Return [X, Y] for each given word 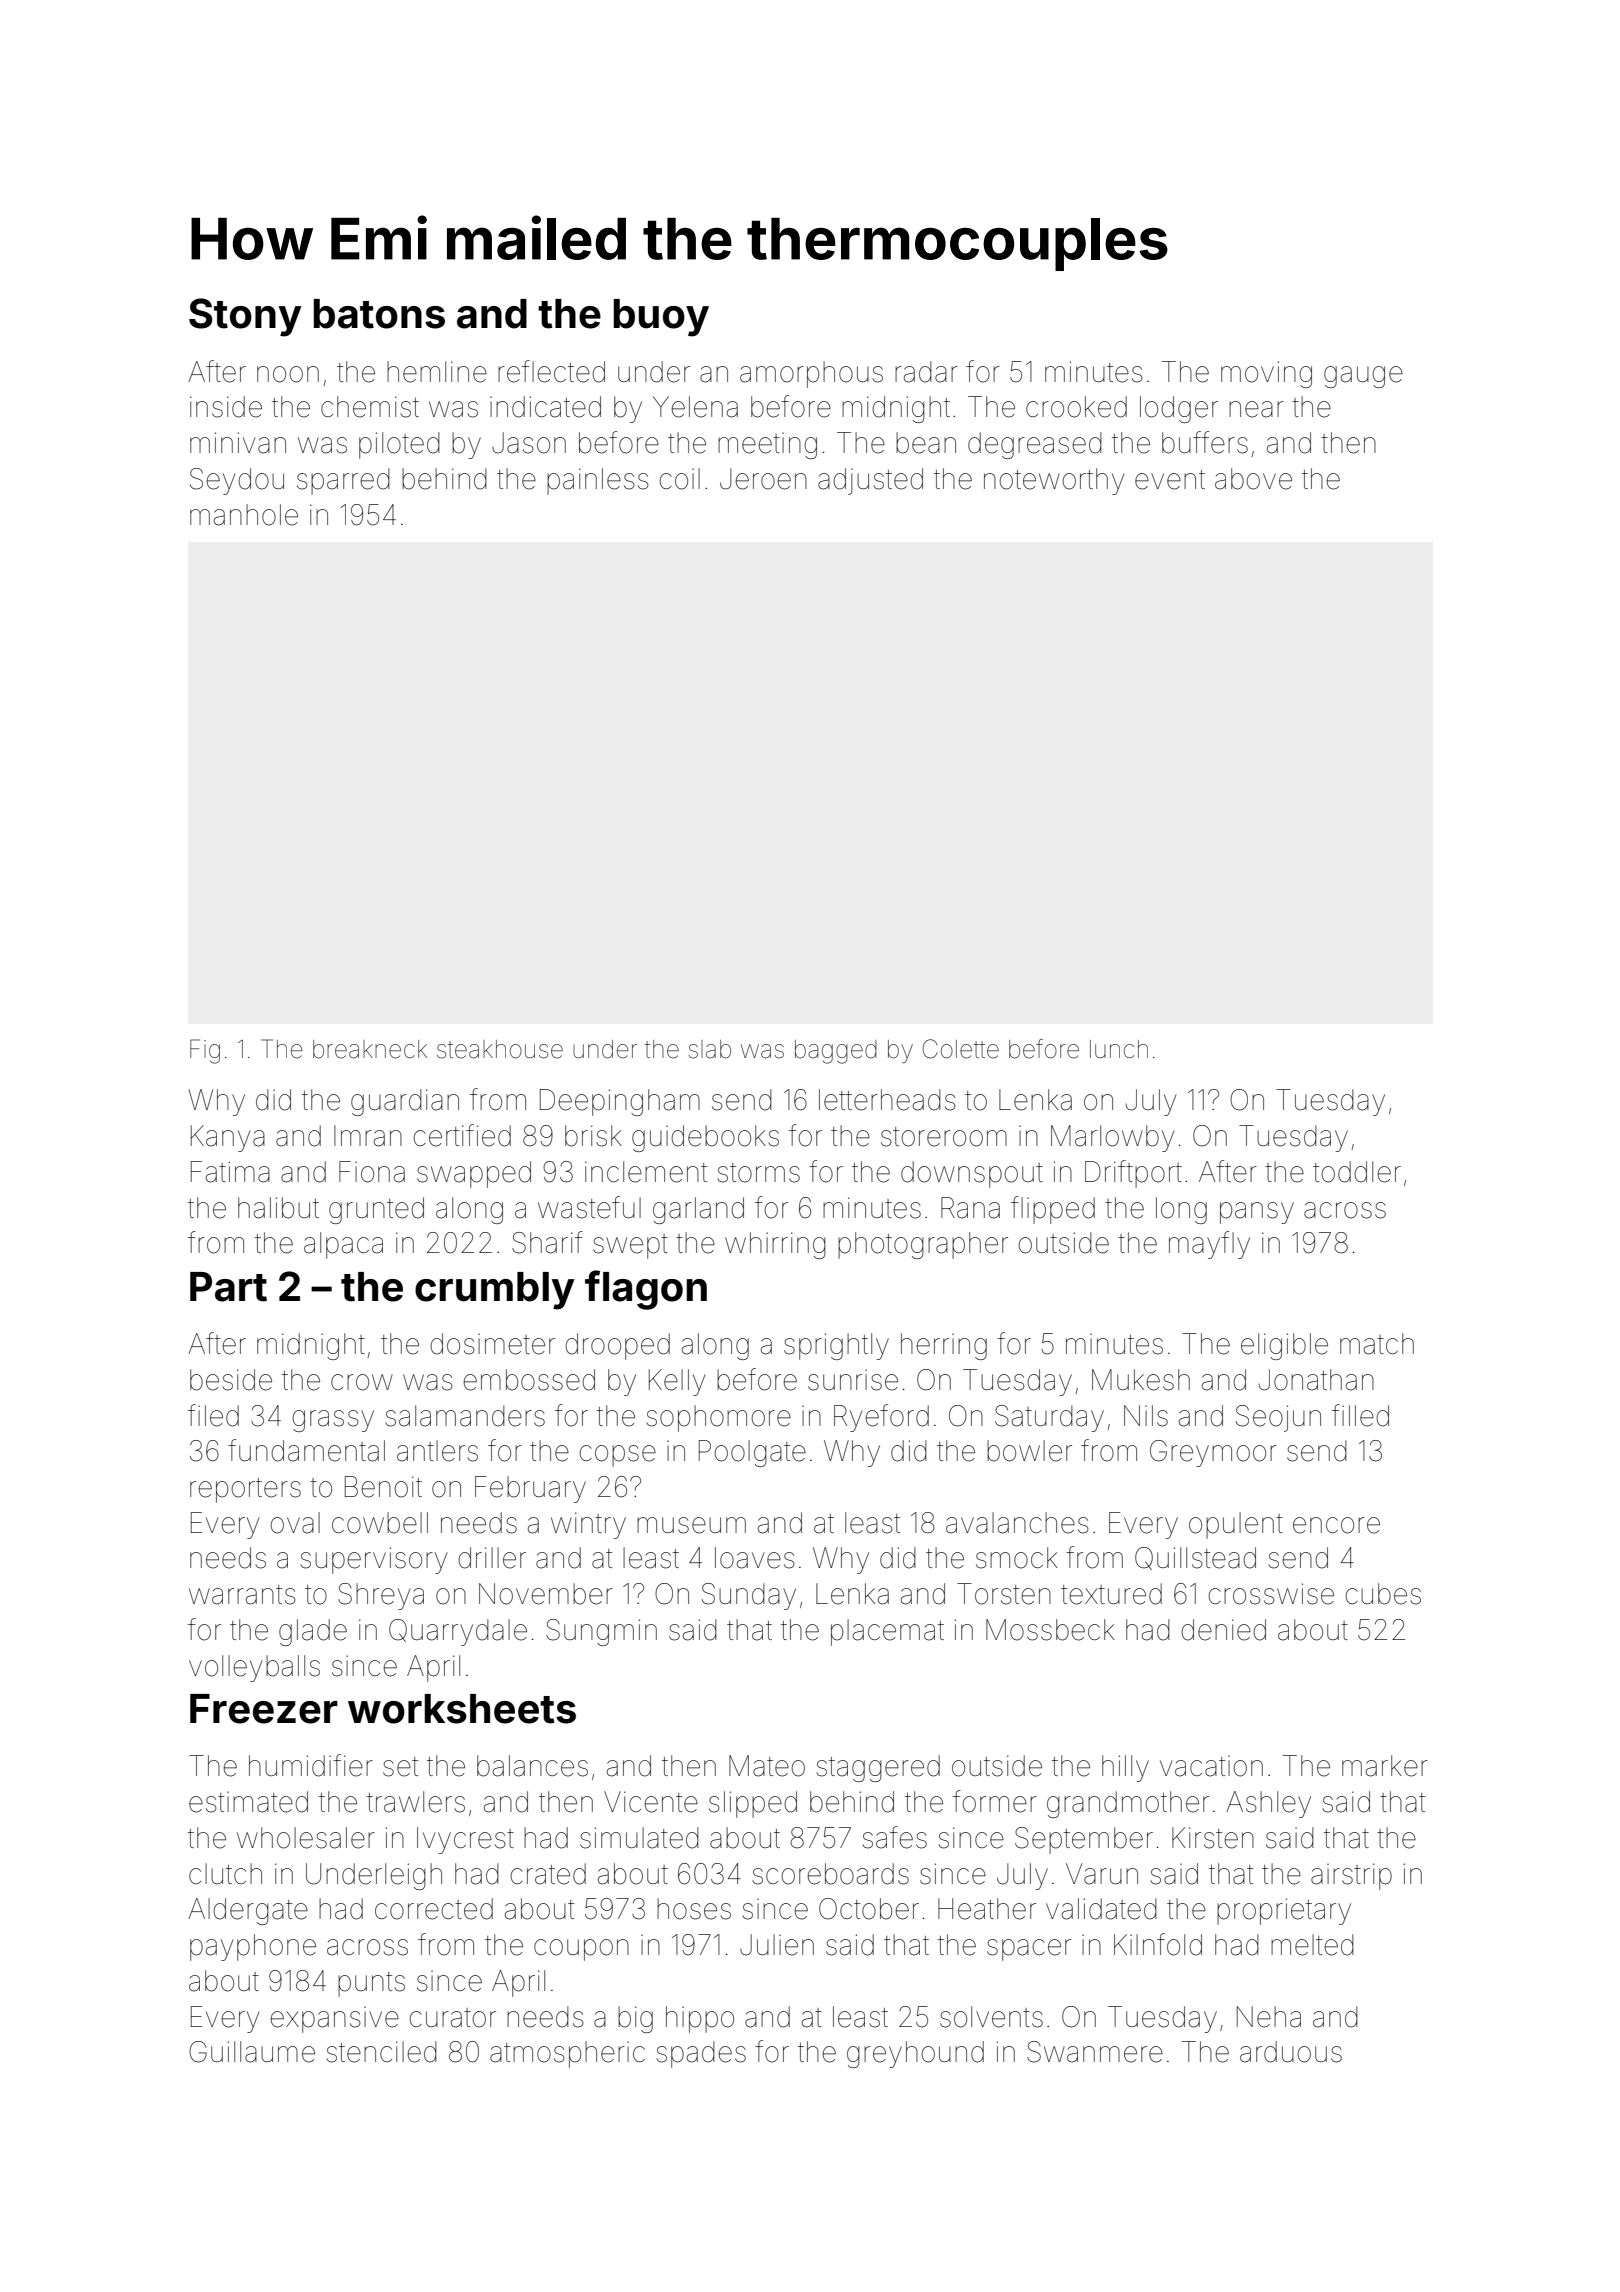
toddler [1357, 1172]
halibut [278, 1208]
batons [379, 314]
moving [1266, 374]
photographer [923, 1245]
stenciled [381, 2052]
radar [926, 372]
